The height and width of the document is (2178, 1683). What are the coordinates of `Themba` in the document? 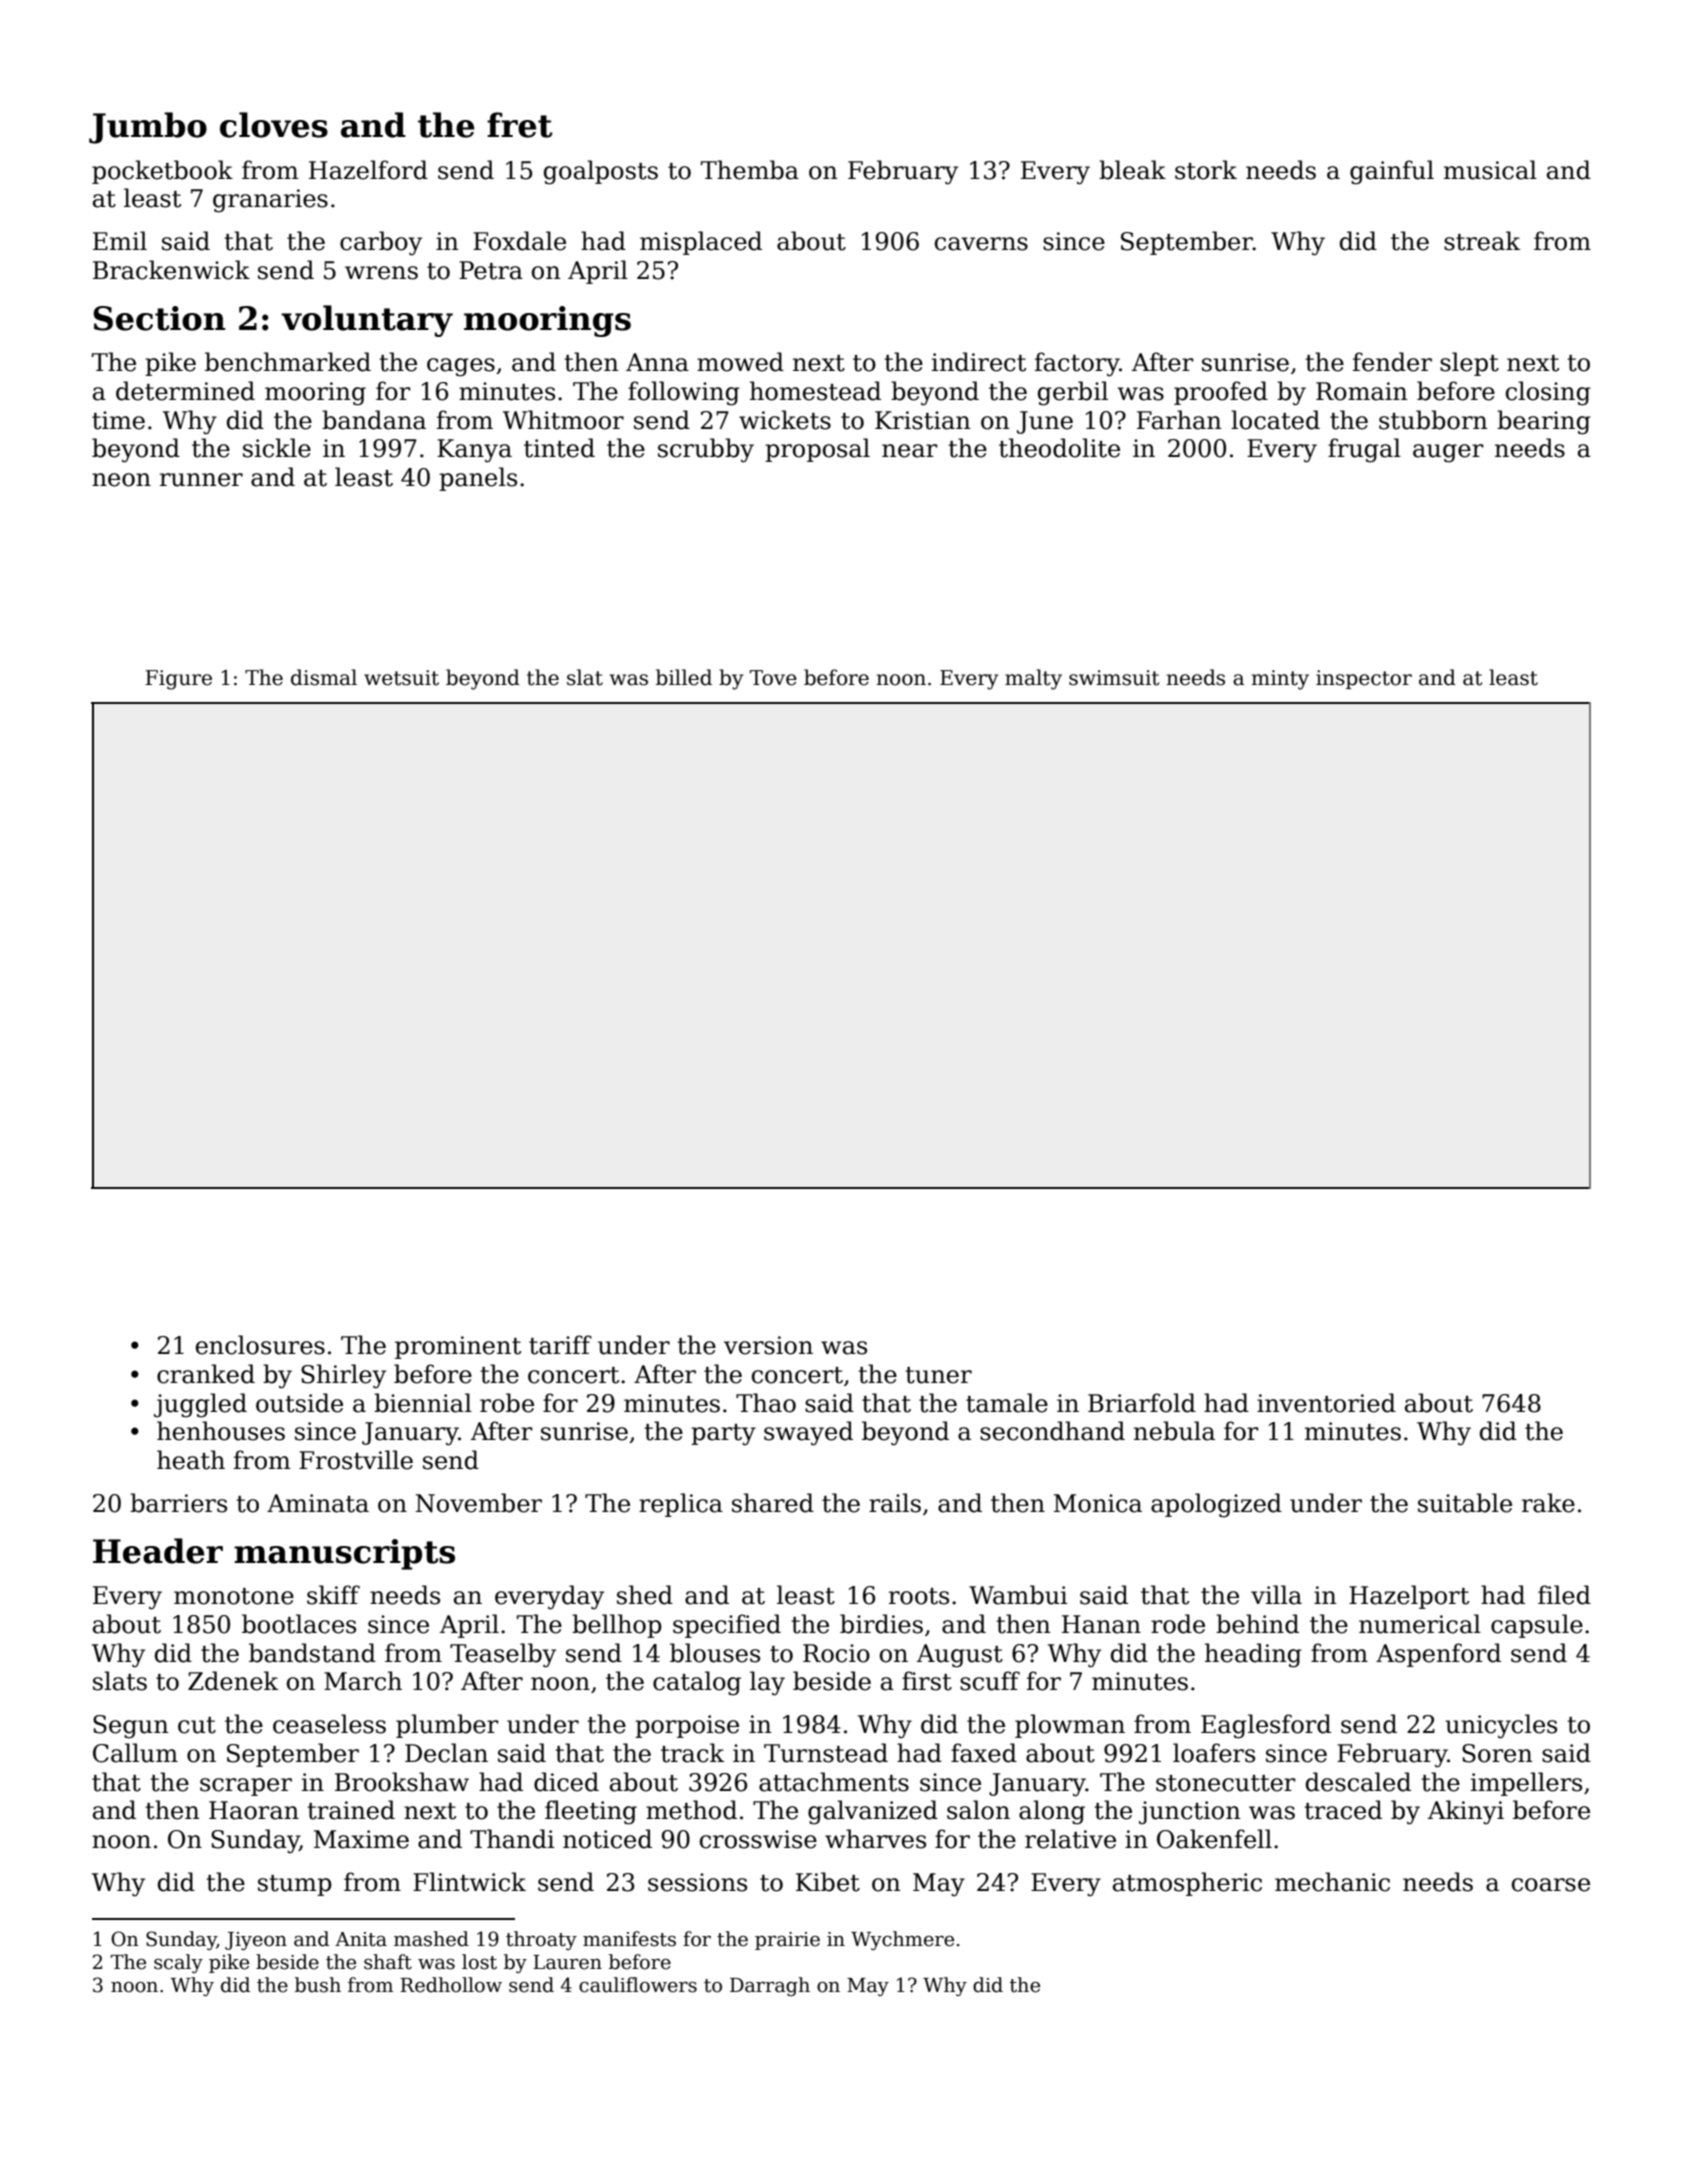 It's located at (750, 170).
